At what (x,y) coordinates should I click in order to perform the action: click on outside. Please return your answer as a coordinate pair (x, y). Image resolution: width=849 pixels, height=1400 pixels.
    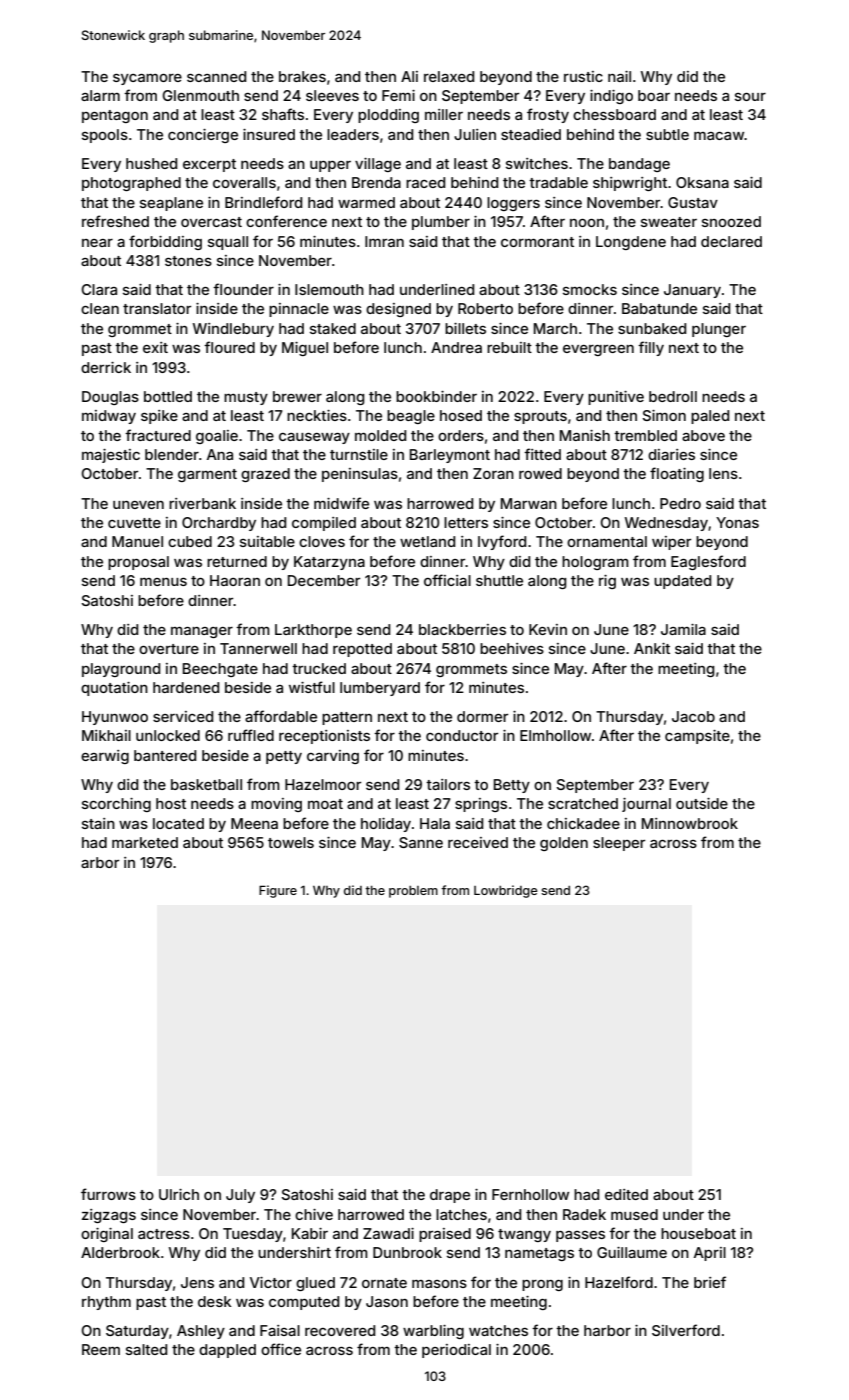
    Looking at the image, I should click on (702, 803).
